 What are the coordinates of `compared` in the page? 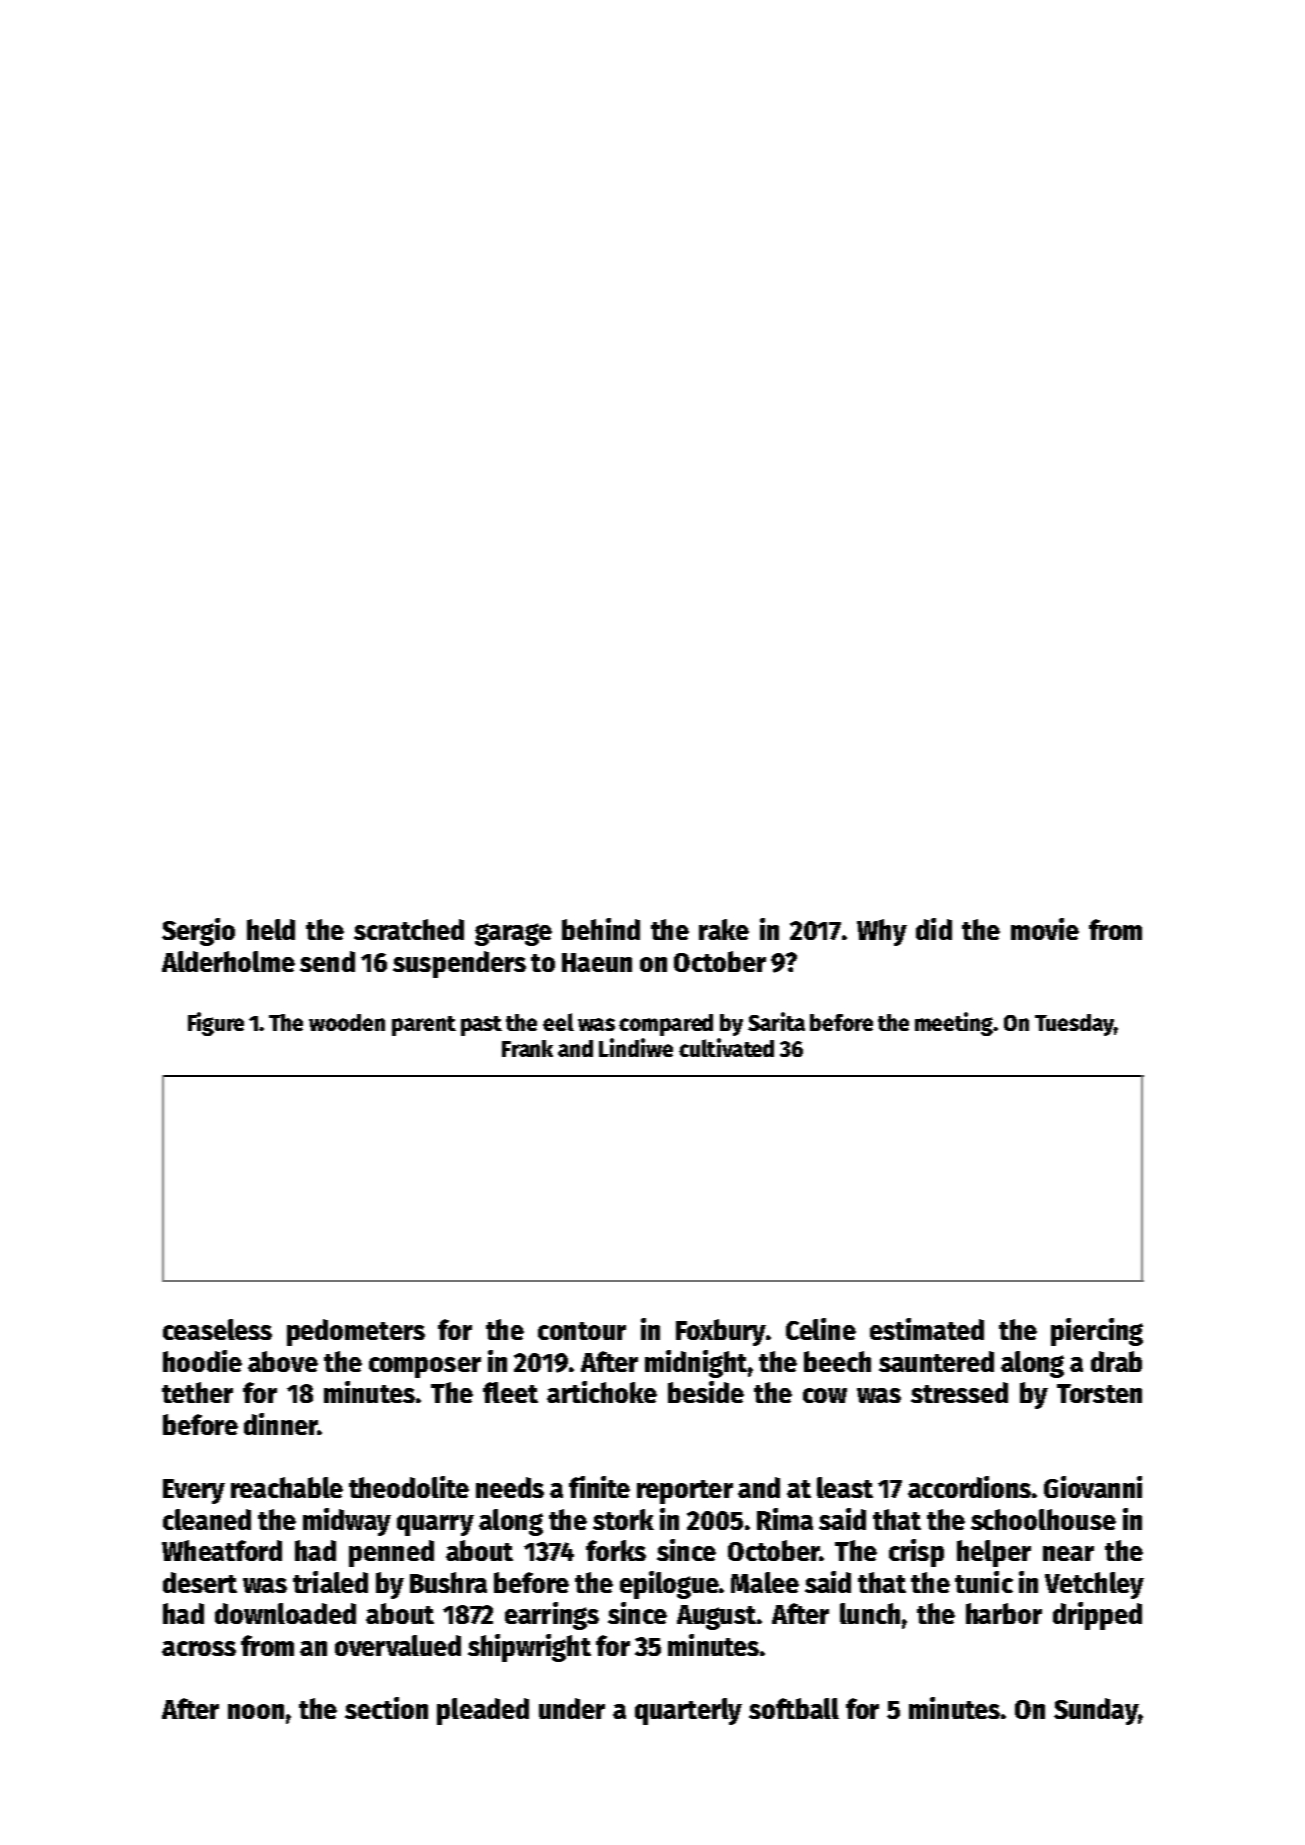 It's located at (666, 1025).
